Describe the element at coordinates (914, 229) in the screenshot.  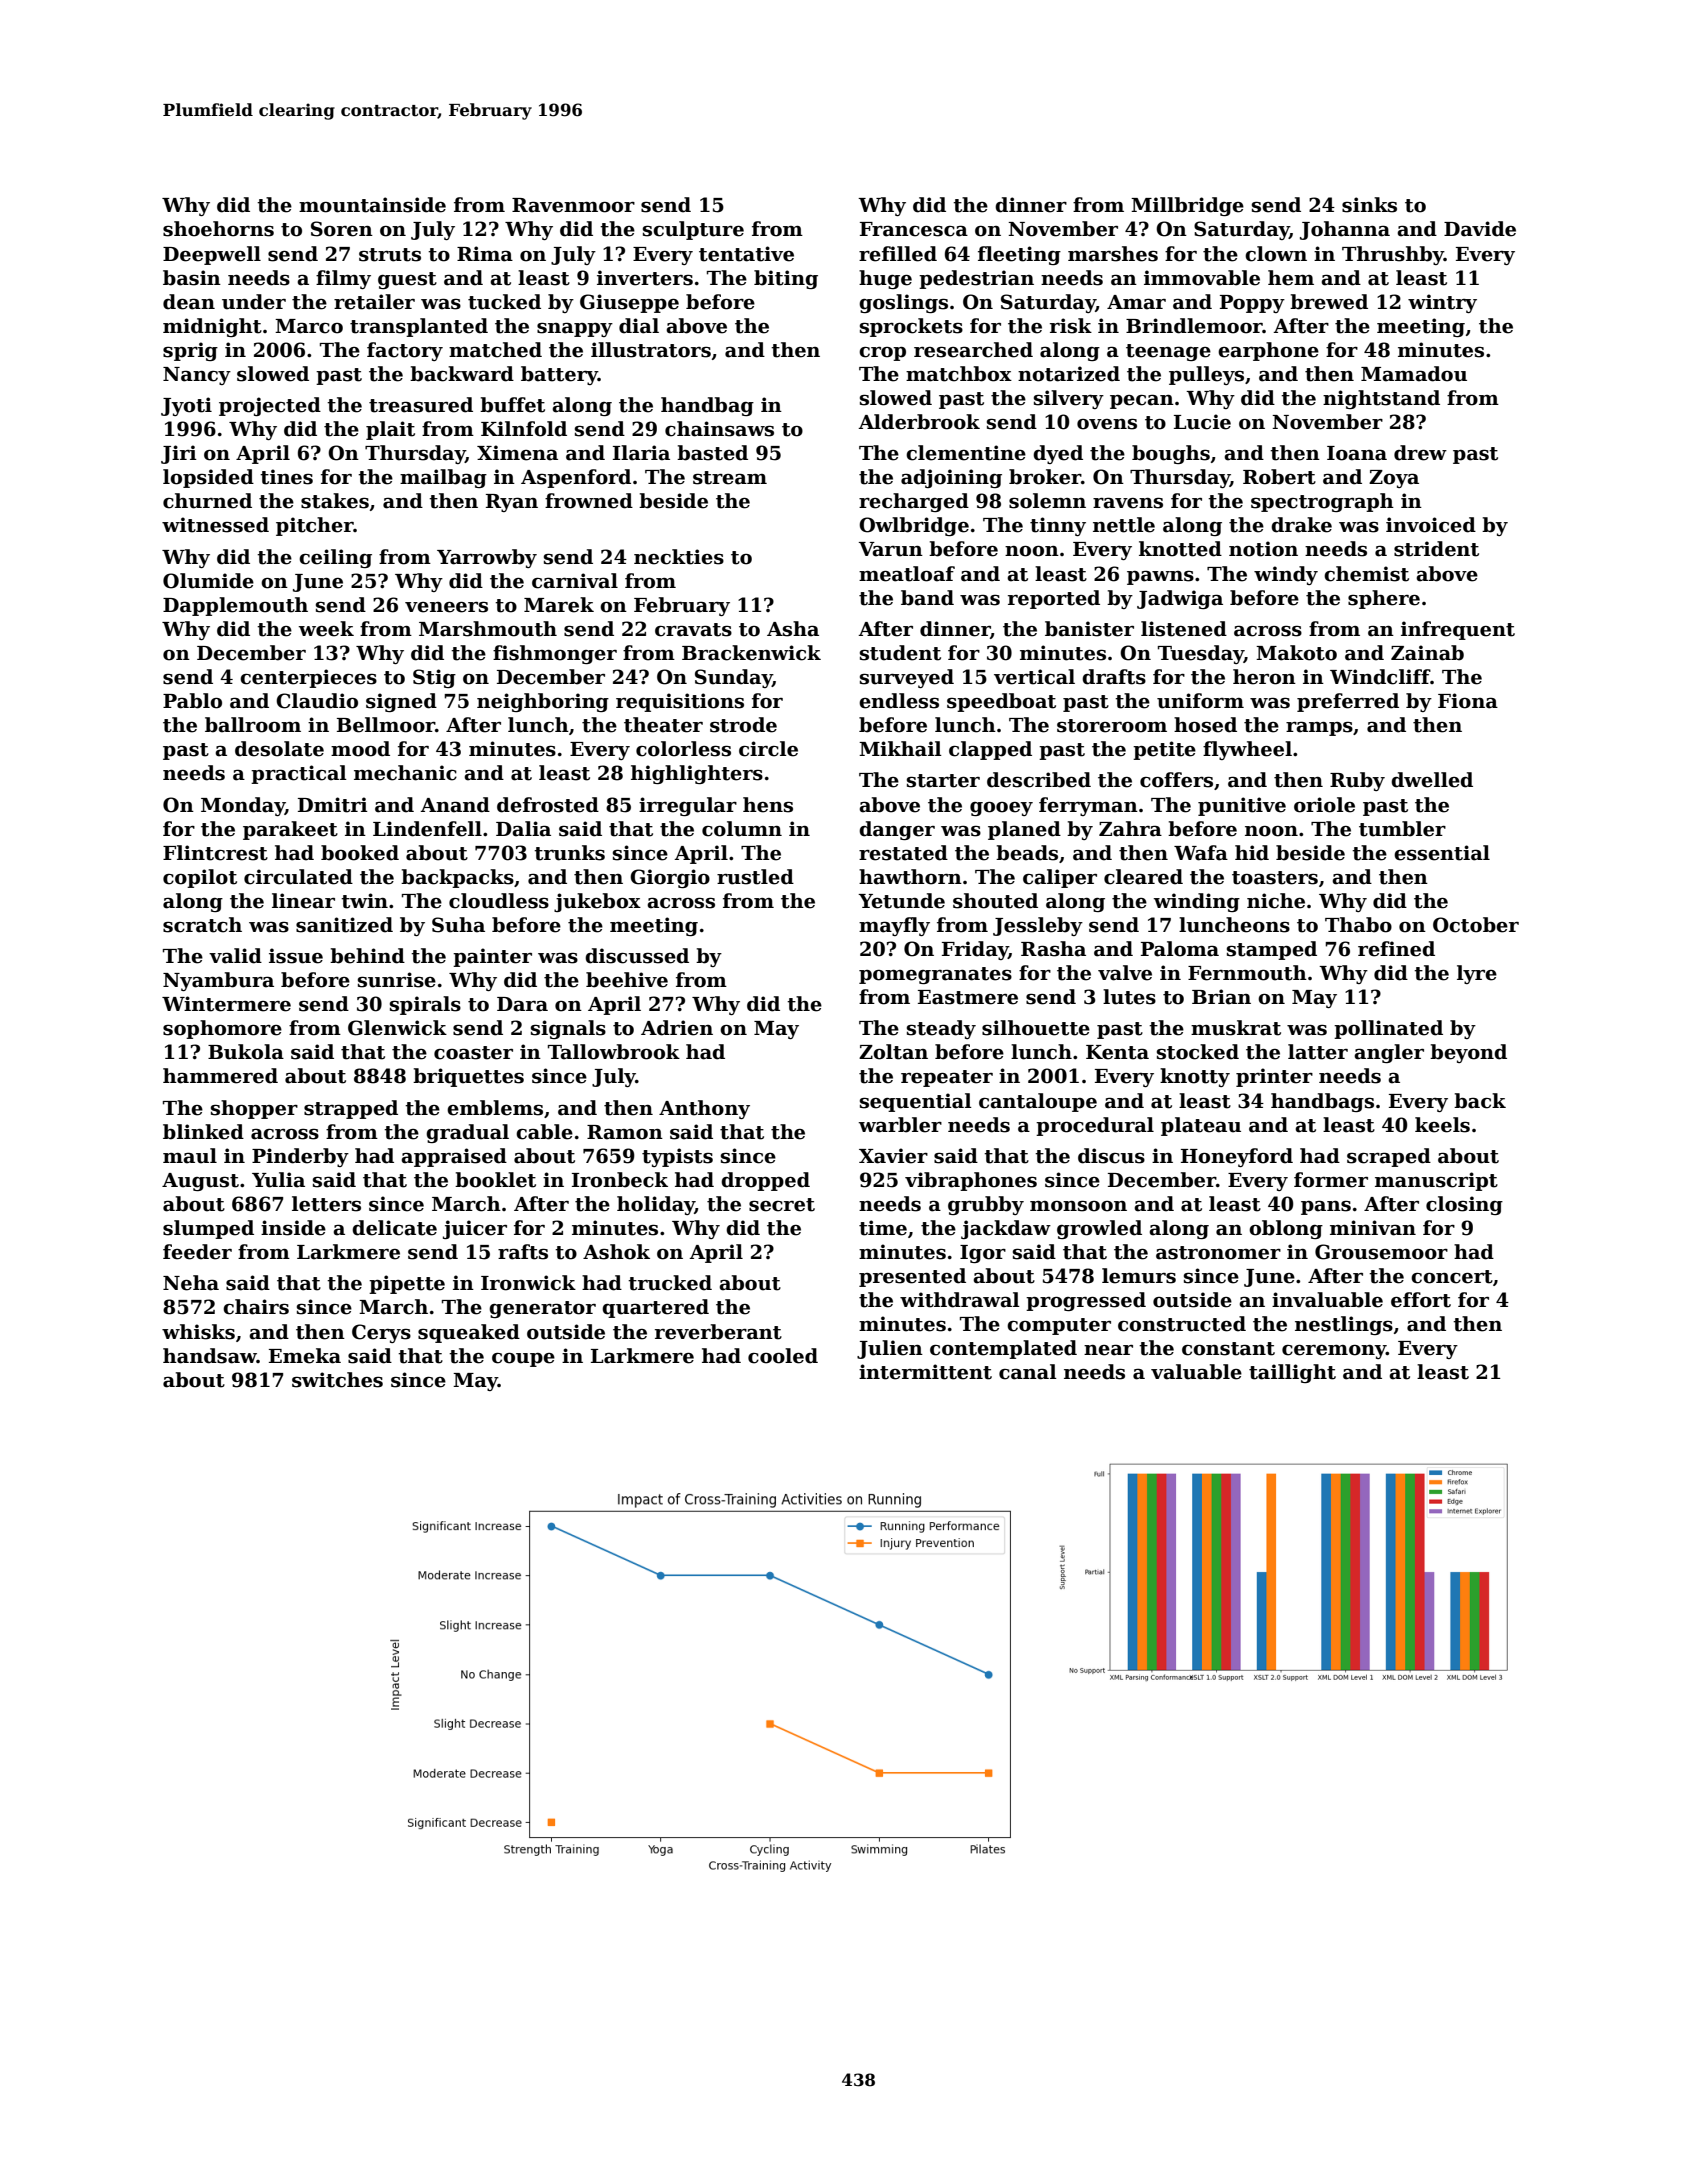
I see `Francesca` at that location.
